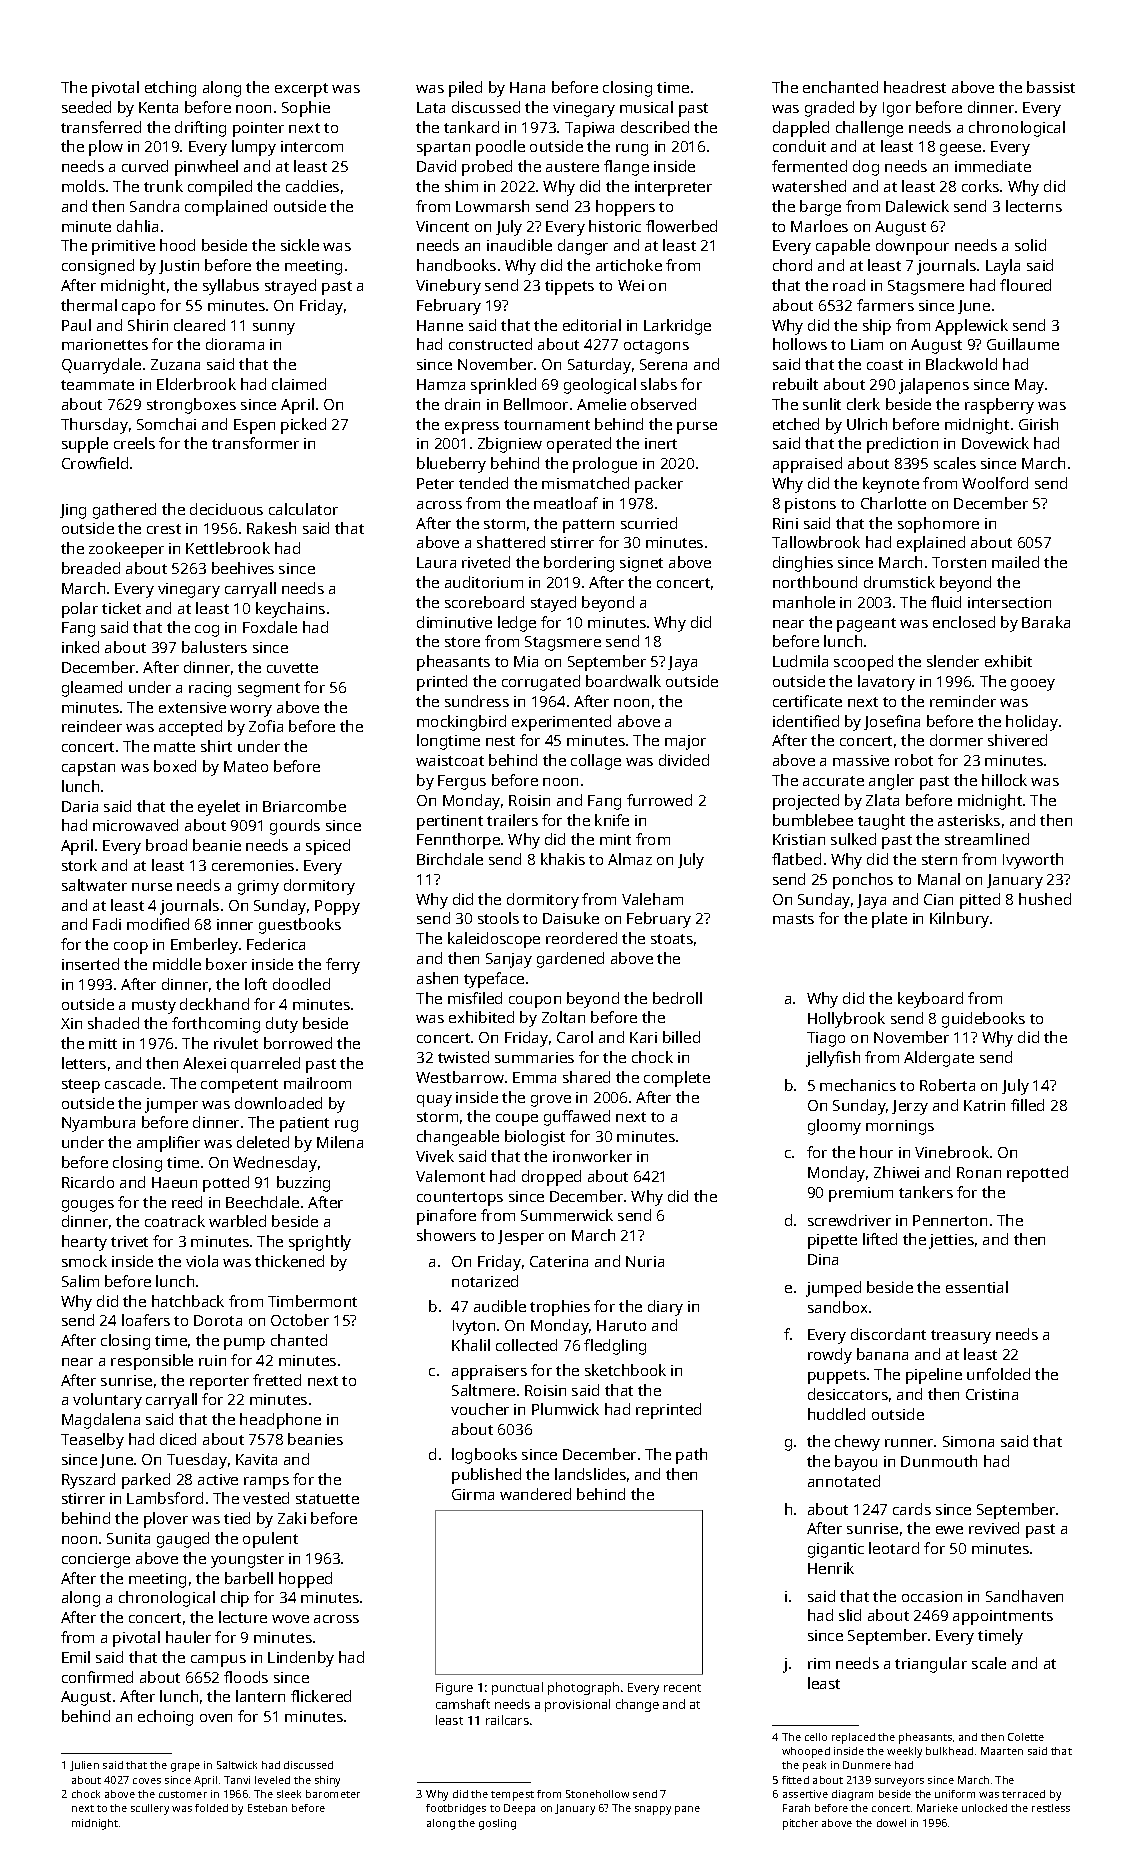 Image resolution: width=1138 pixels, height=1875 pixels. I want to click on Julien, so click(84, 1766).
